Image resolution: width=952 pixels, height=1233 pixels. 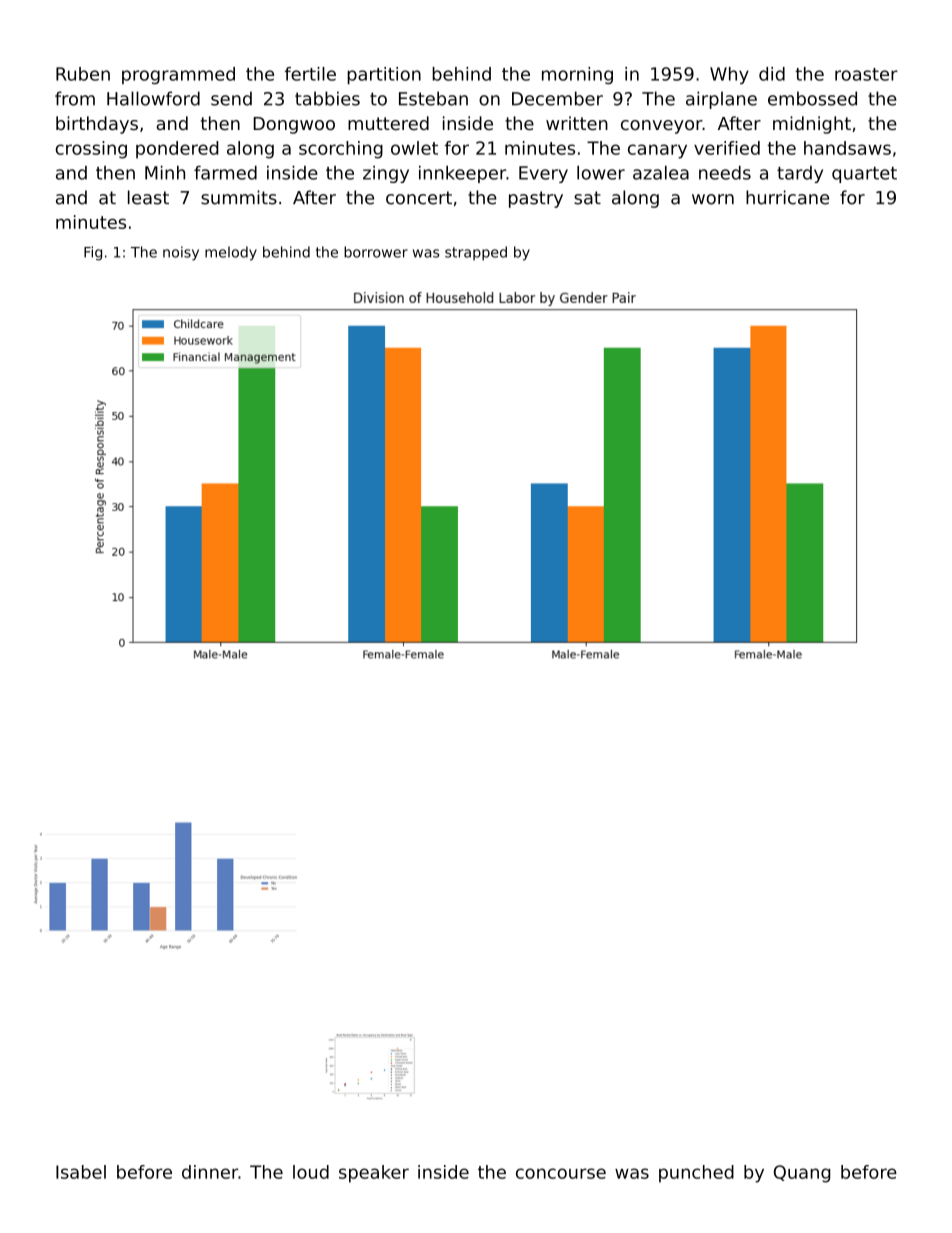 I want to click on loud, so click(x=311, y=1172).
